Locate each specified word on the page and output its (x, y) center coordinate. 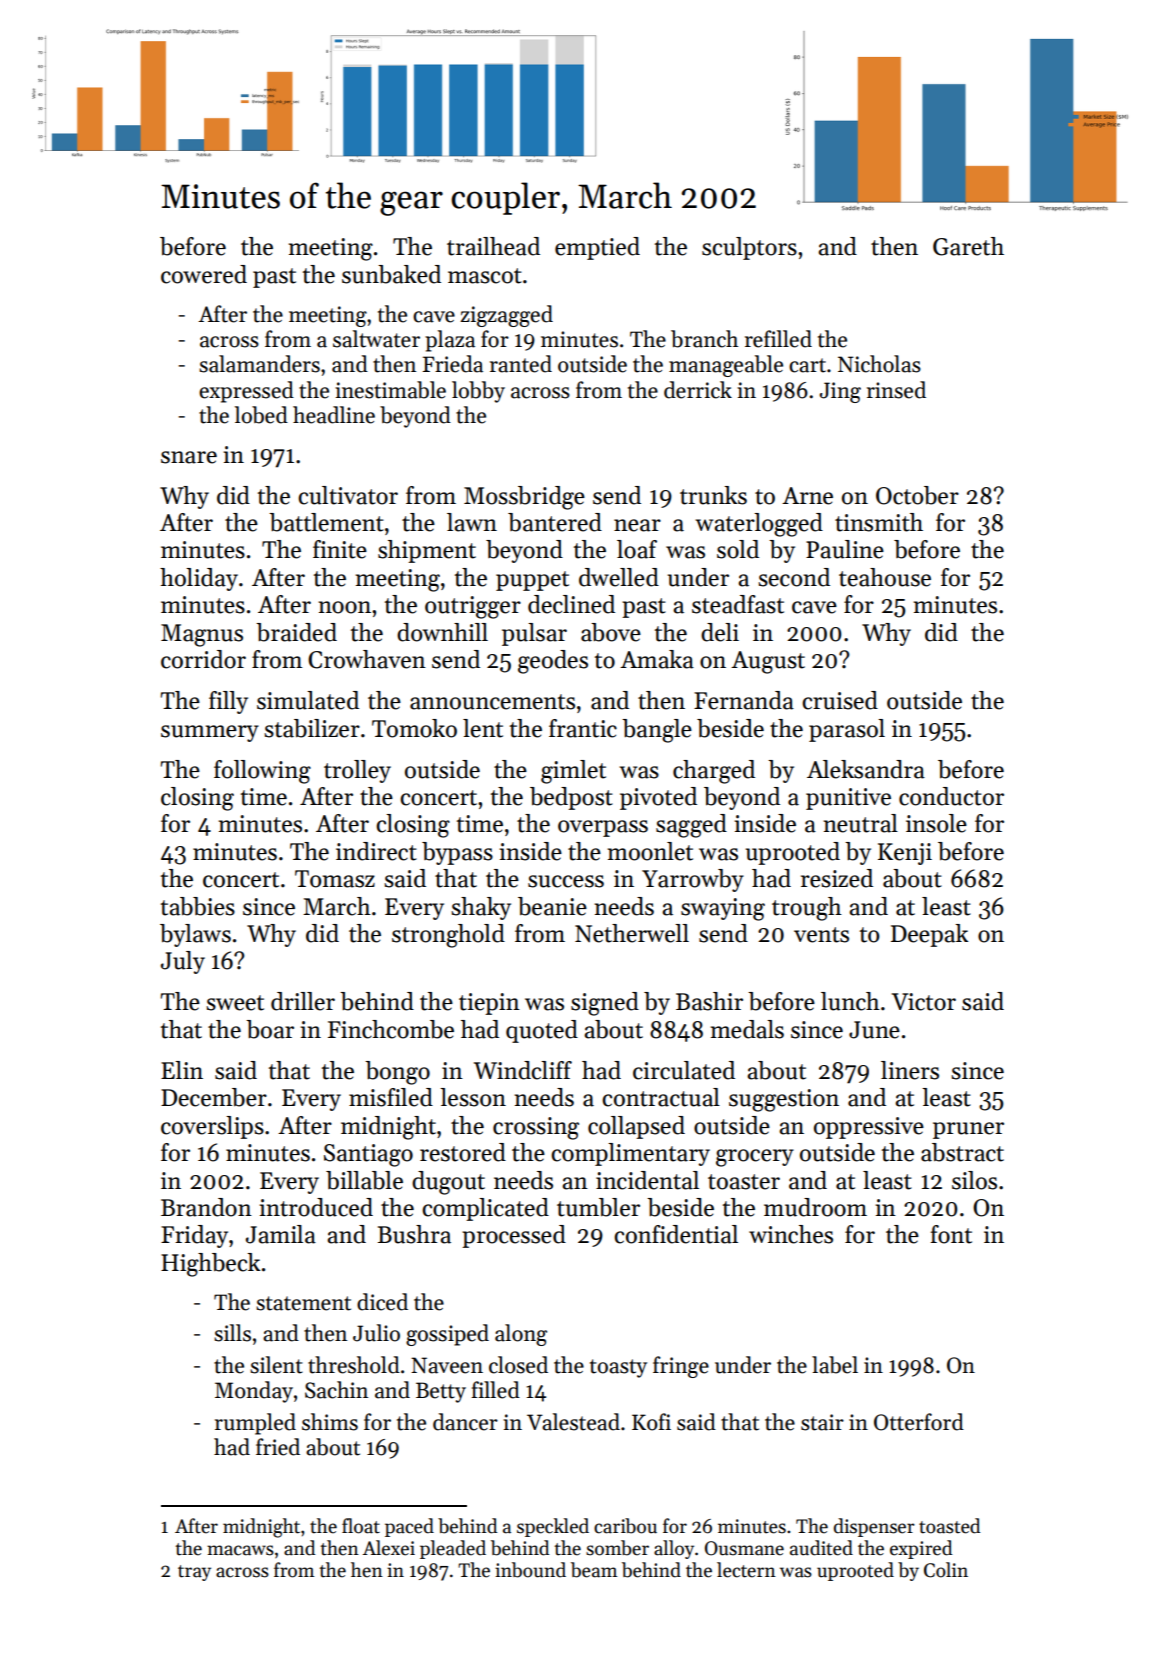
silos (974, 1180)
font (951, 1234)
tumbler (598, 1207)
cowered (204, 274)
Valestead (573, 1422)
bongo (397, 1073)
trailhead (493, 246)
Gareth (968, 246)
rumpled (255, 1424)
